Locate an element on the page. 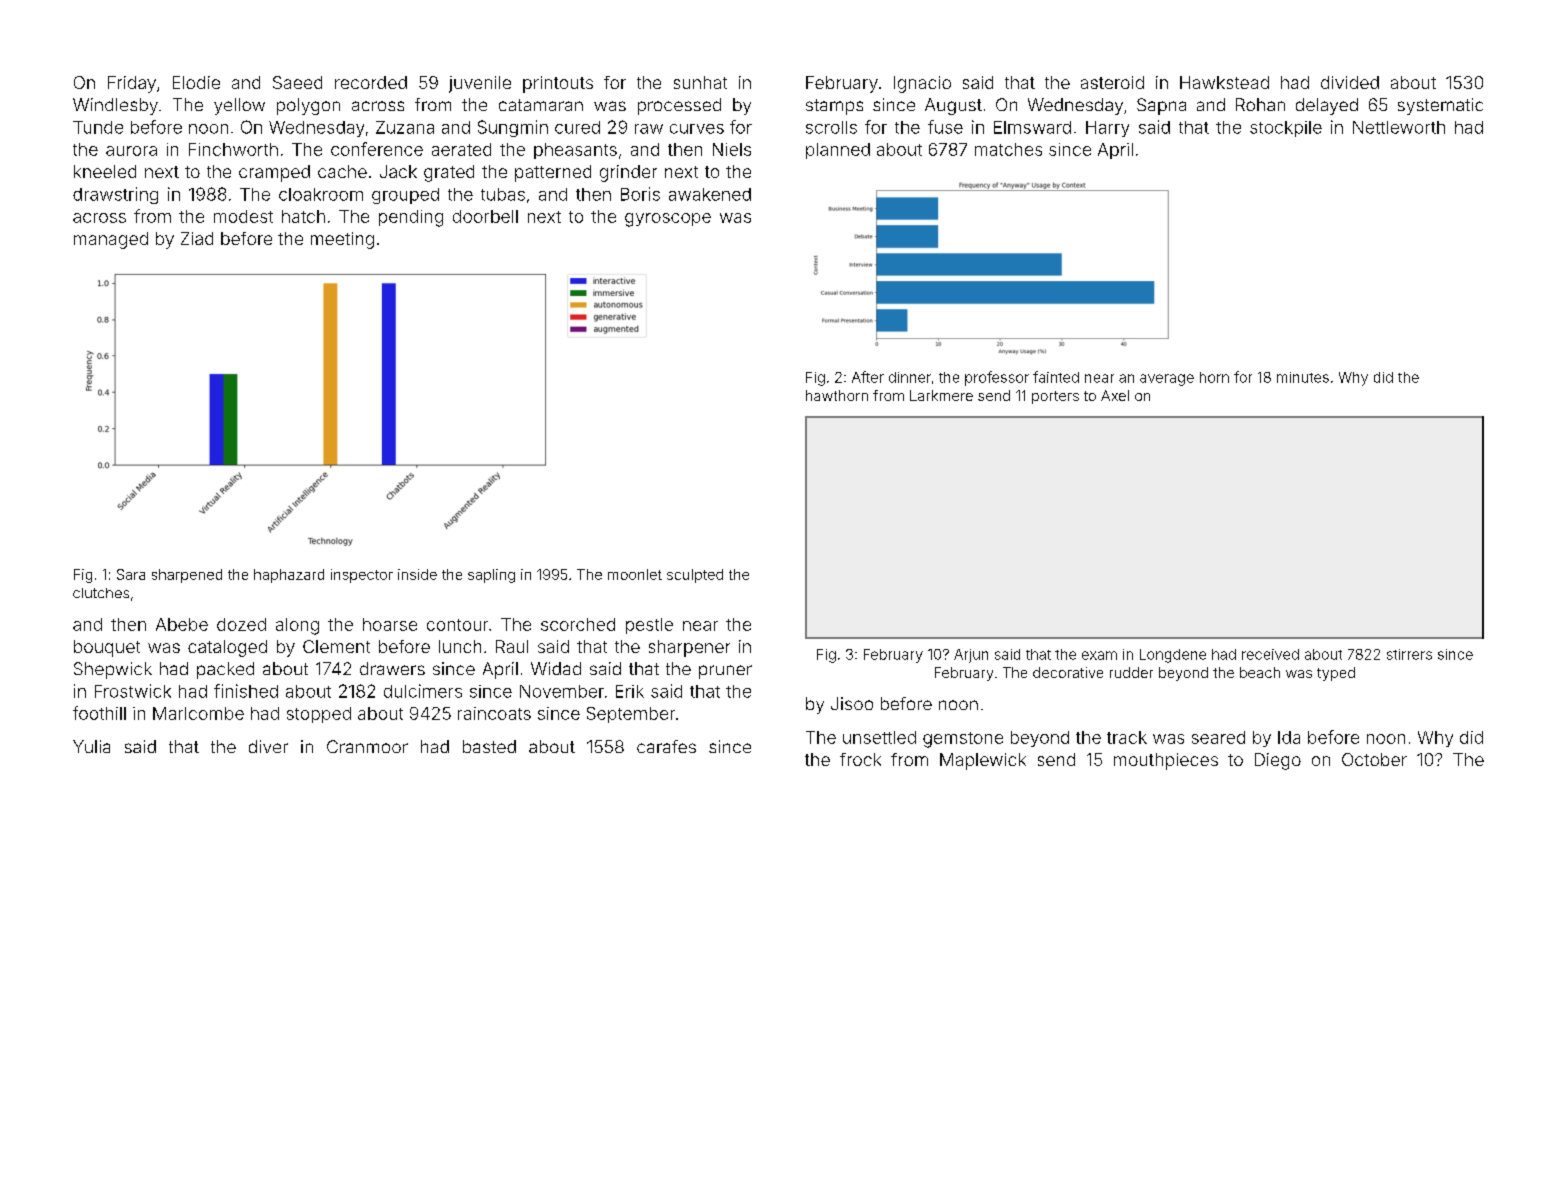  carafes is located at coordinates (666, 746).
